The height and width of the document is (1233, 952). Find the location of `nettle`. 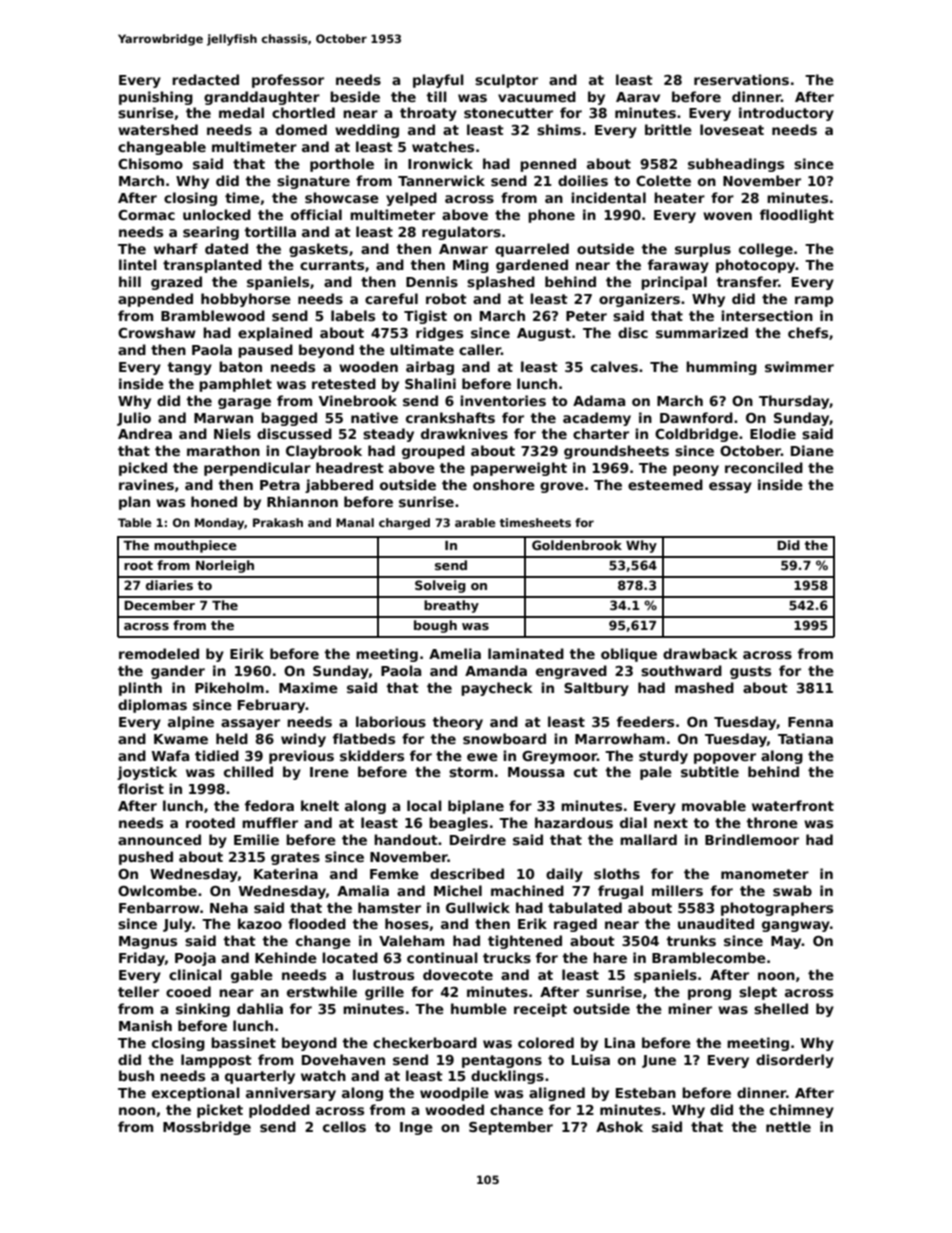

nettle is located at coordinates (788, 1126).
